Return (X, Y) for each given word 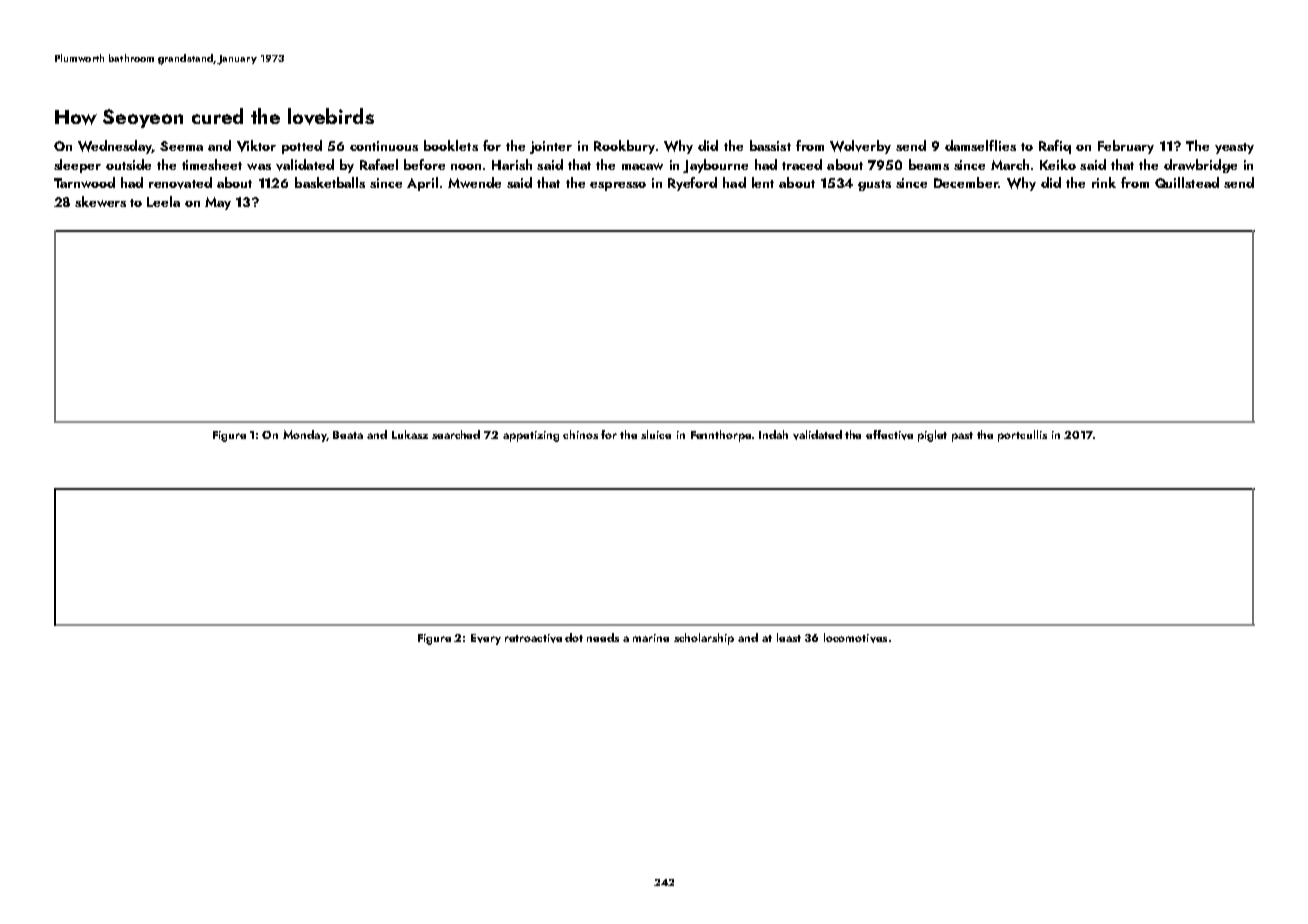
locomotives (855, 638)
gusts (874, 185)
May (218, 203)
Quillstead (1187, 182)
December (966, 182)
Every (486, 639)
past (962, 437)
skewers (100, 201)
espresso (618, 186)
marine (651, 638)
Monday (305, 436)
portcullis (1022, 436)
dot (574, 637)
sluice (656, 434)
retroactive (533, 638)
